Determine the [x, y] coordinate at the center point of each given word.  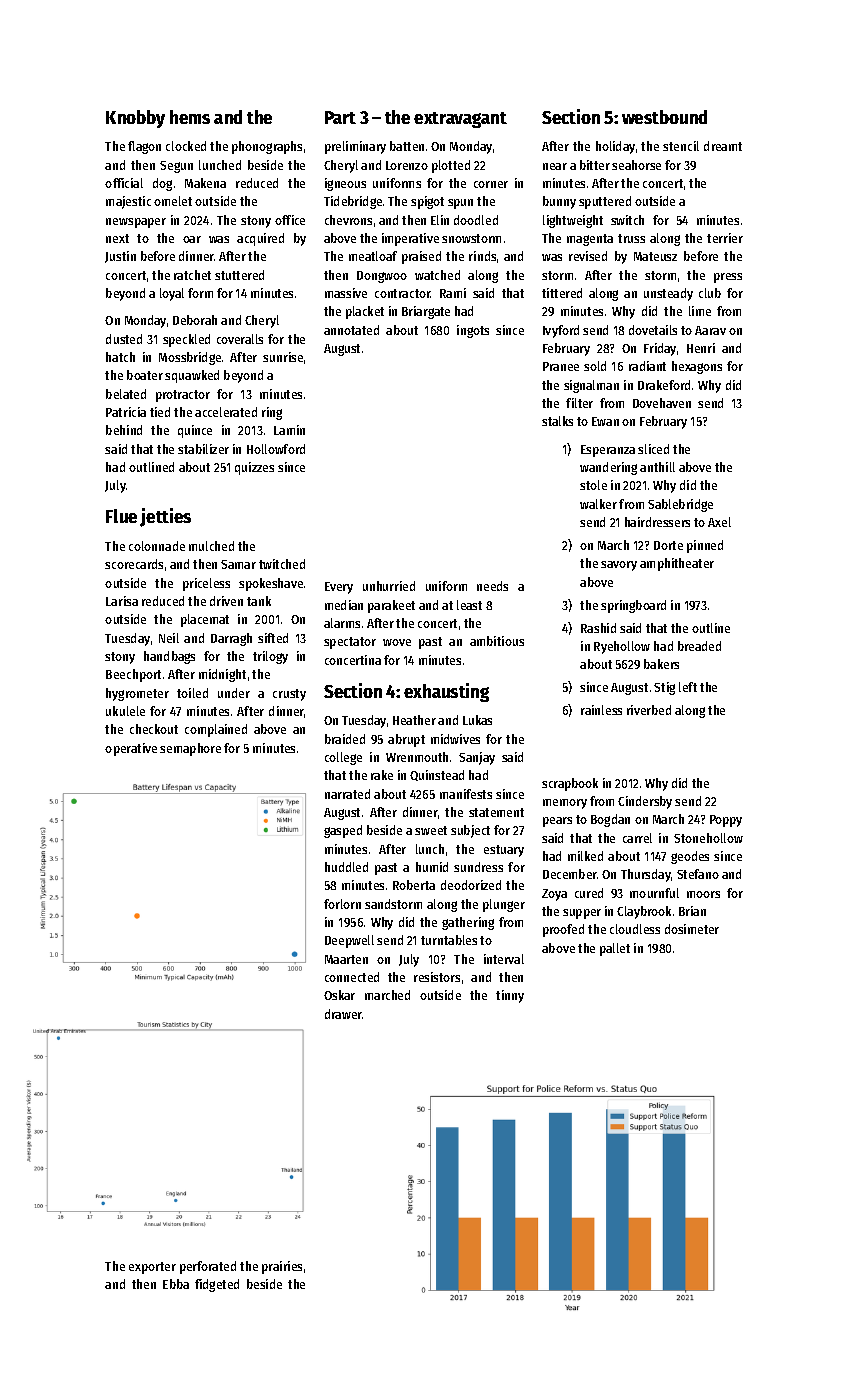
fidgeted [217, 1285]
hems [190, 117]
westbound [664, 117]
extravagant [460, 120]
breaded [699, 646]
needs [492, 586]
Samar [238, 564]
